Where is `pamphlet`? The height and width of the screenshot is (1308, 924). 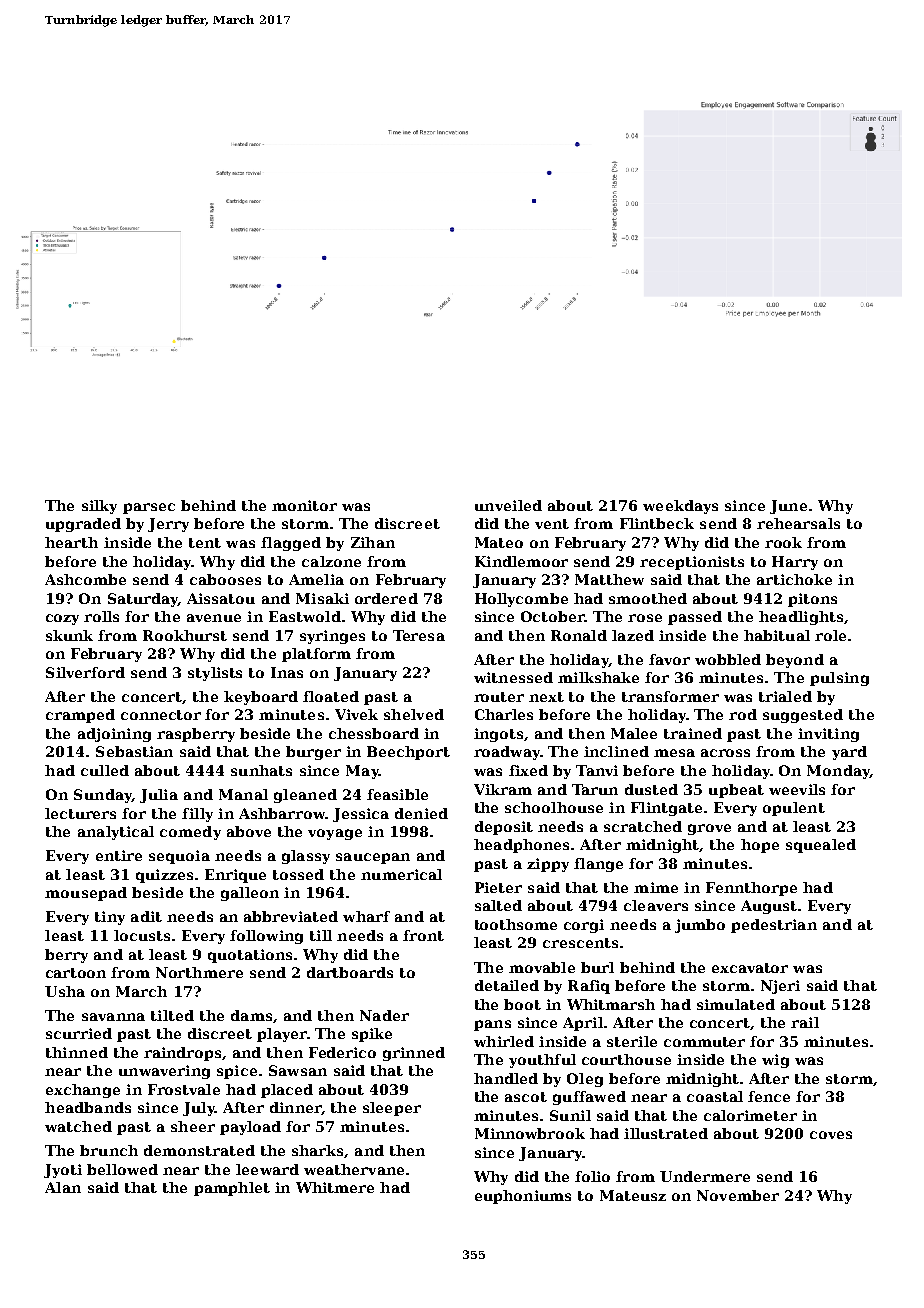
pamphlet is located at coordinates (232, 1189).
